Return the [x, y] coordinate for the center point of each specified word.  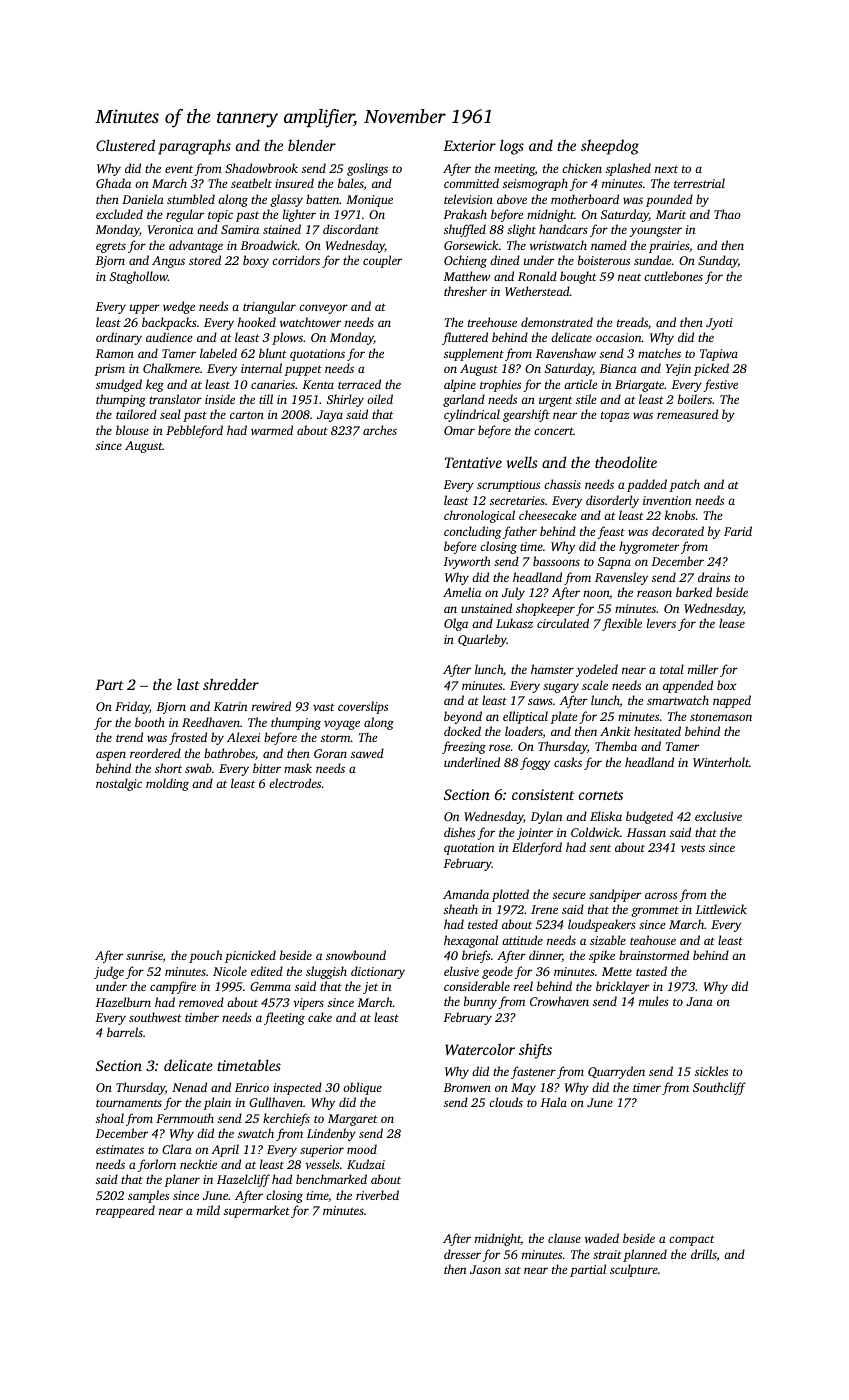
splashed [628, 169]
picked [711, 369]
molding [167, 784]
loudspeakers [602, 925]
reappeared [125, 1211]
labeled [218, 353]
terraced [359, 384]
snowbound [356, 955]
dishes [459, 832]
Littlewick [721, 909]
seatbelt [251, 183]
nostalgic [119, 784]
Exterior [469, 145]
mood [362, 1149]
